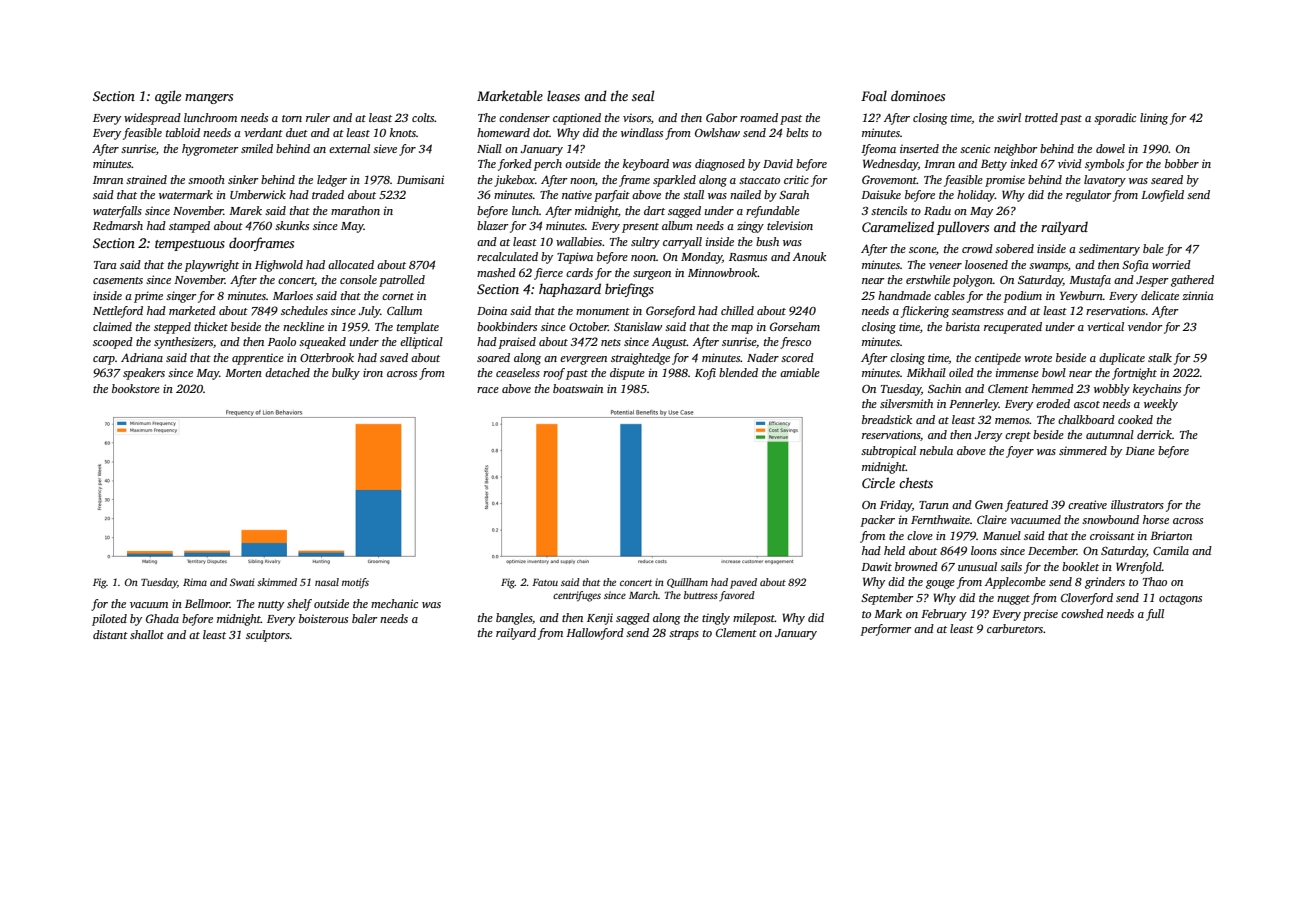 The image size is (1308, 924). Describe the element at coordinates (595, 634) in the image. I see `Hallowford` at that location.
